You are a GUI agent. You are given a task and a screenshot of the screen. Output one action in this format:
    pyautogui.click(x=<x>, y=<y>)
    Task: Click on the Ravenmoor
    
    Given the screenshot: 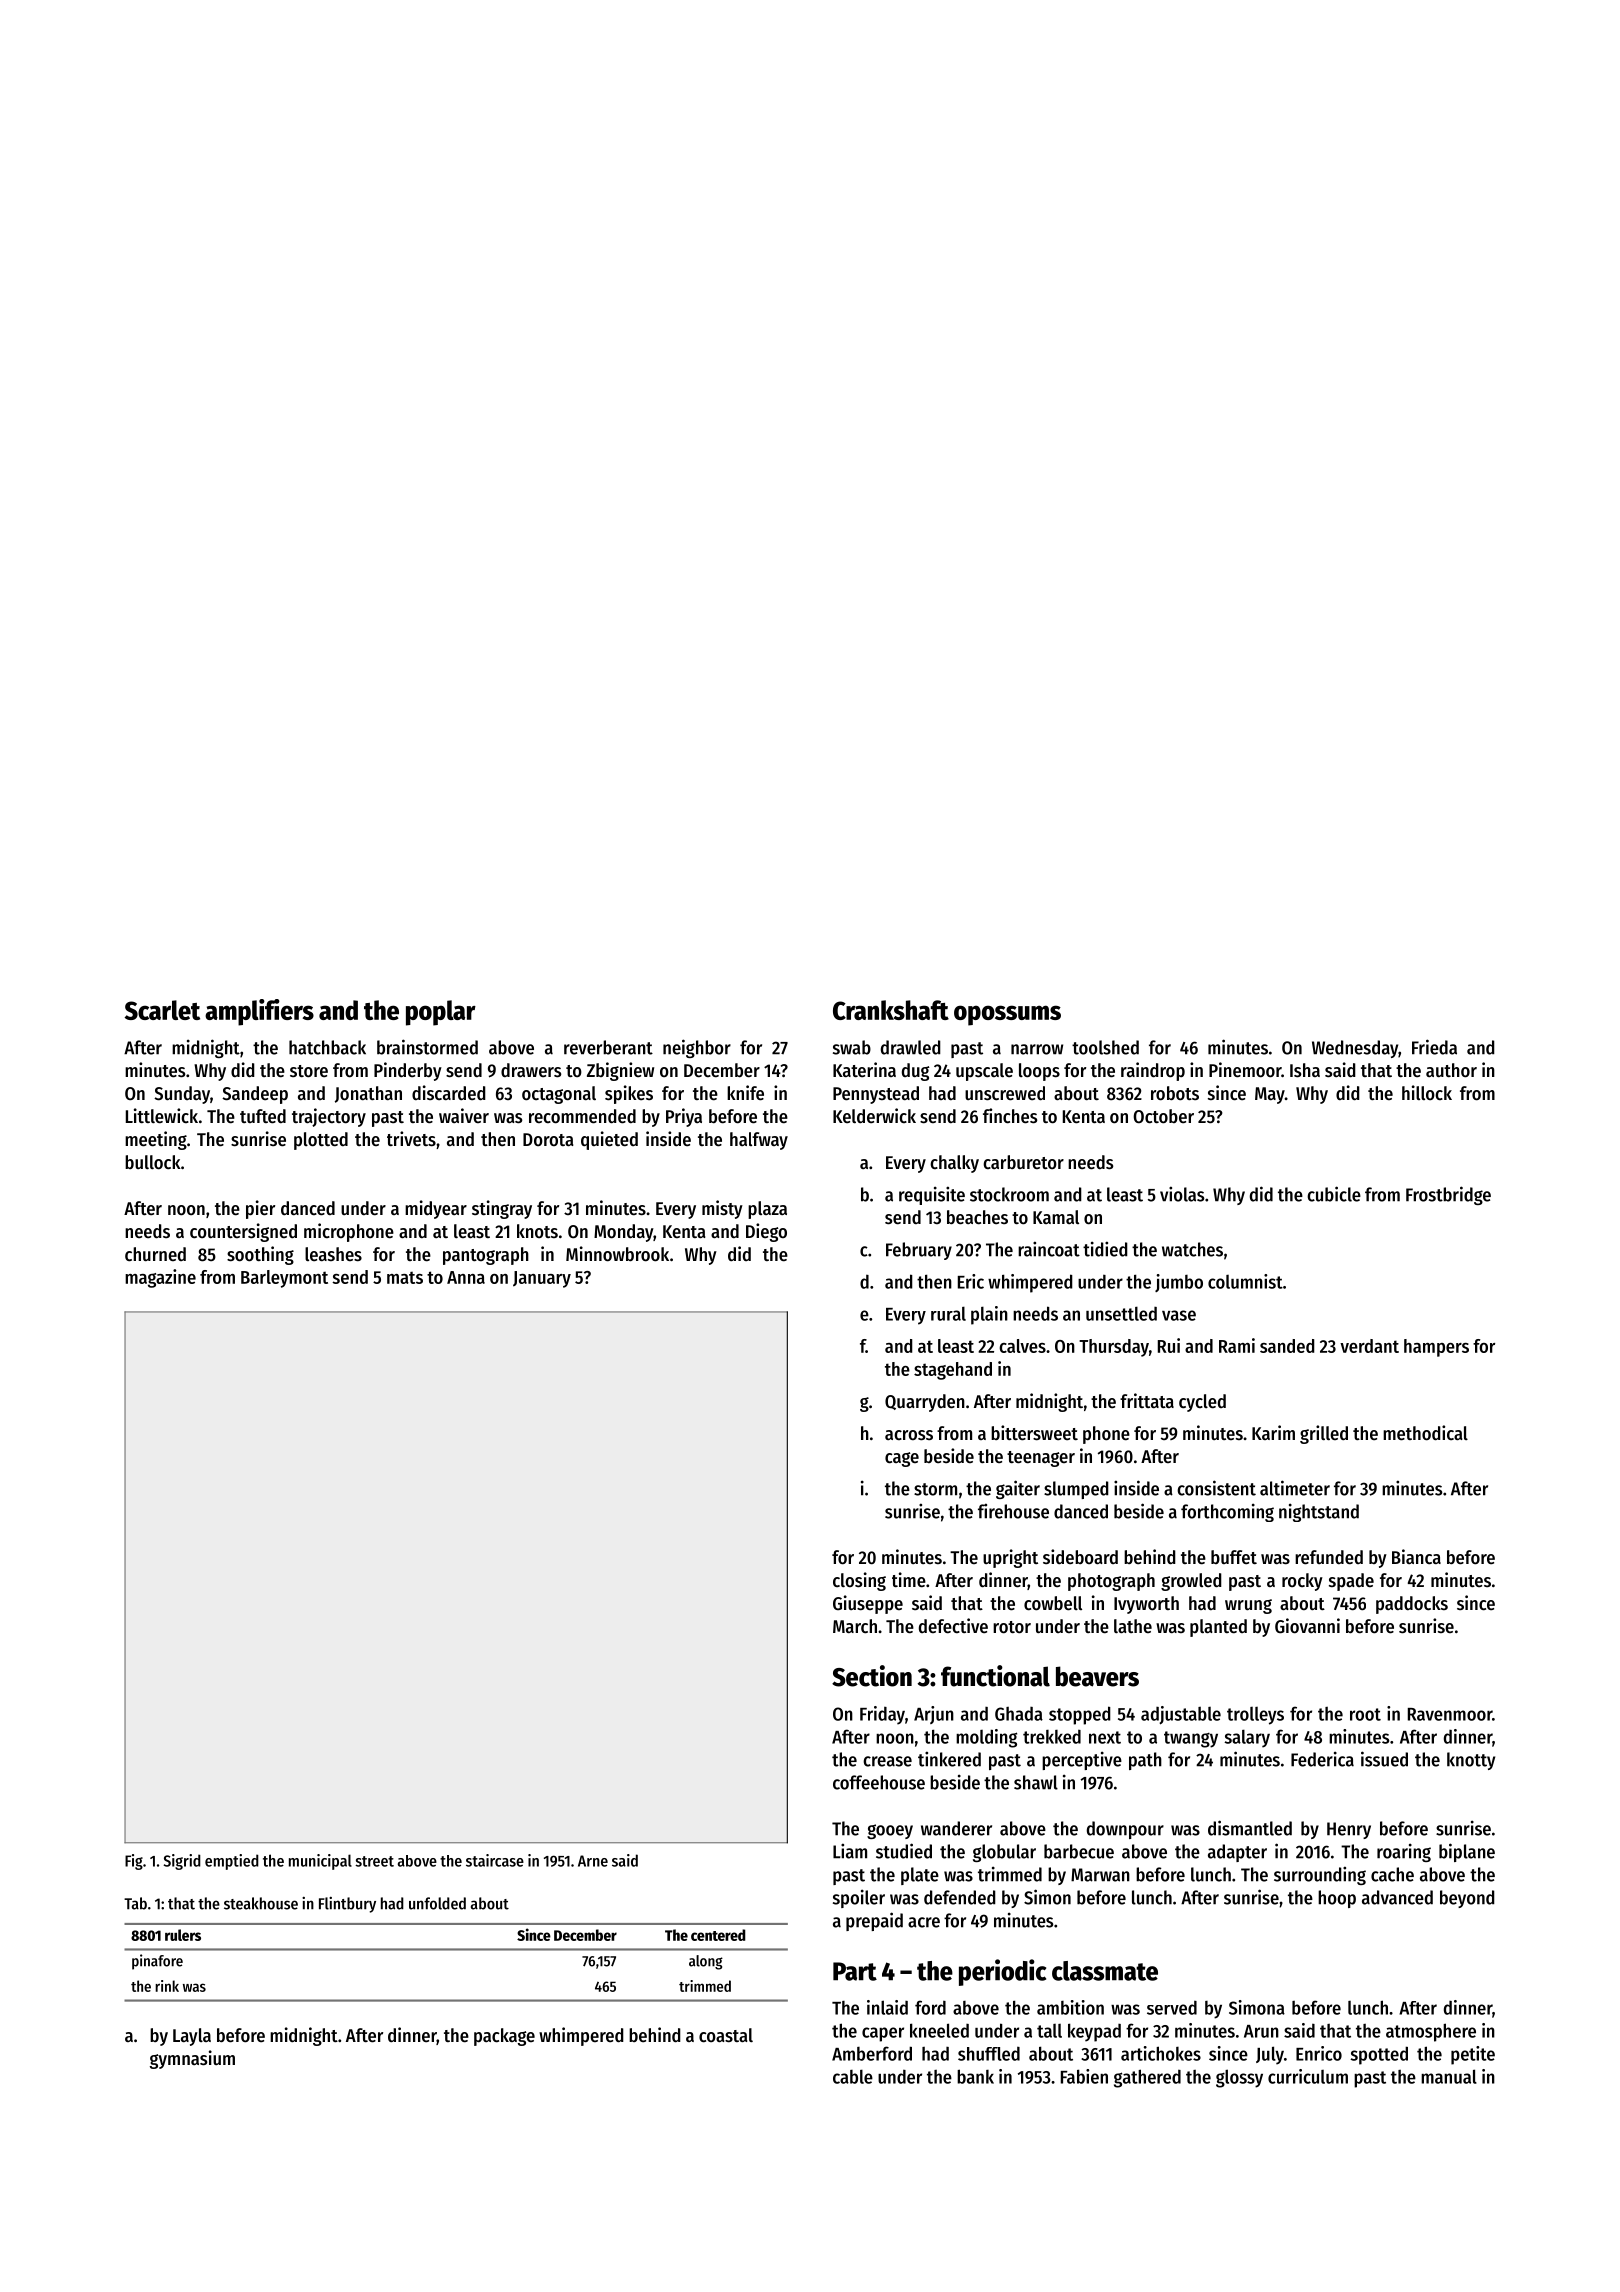 What is the action you would take?
    pyautogui.click(x=1450, y=1714)
